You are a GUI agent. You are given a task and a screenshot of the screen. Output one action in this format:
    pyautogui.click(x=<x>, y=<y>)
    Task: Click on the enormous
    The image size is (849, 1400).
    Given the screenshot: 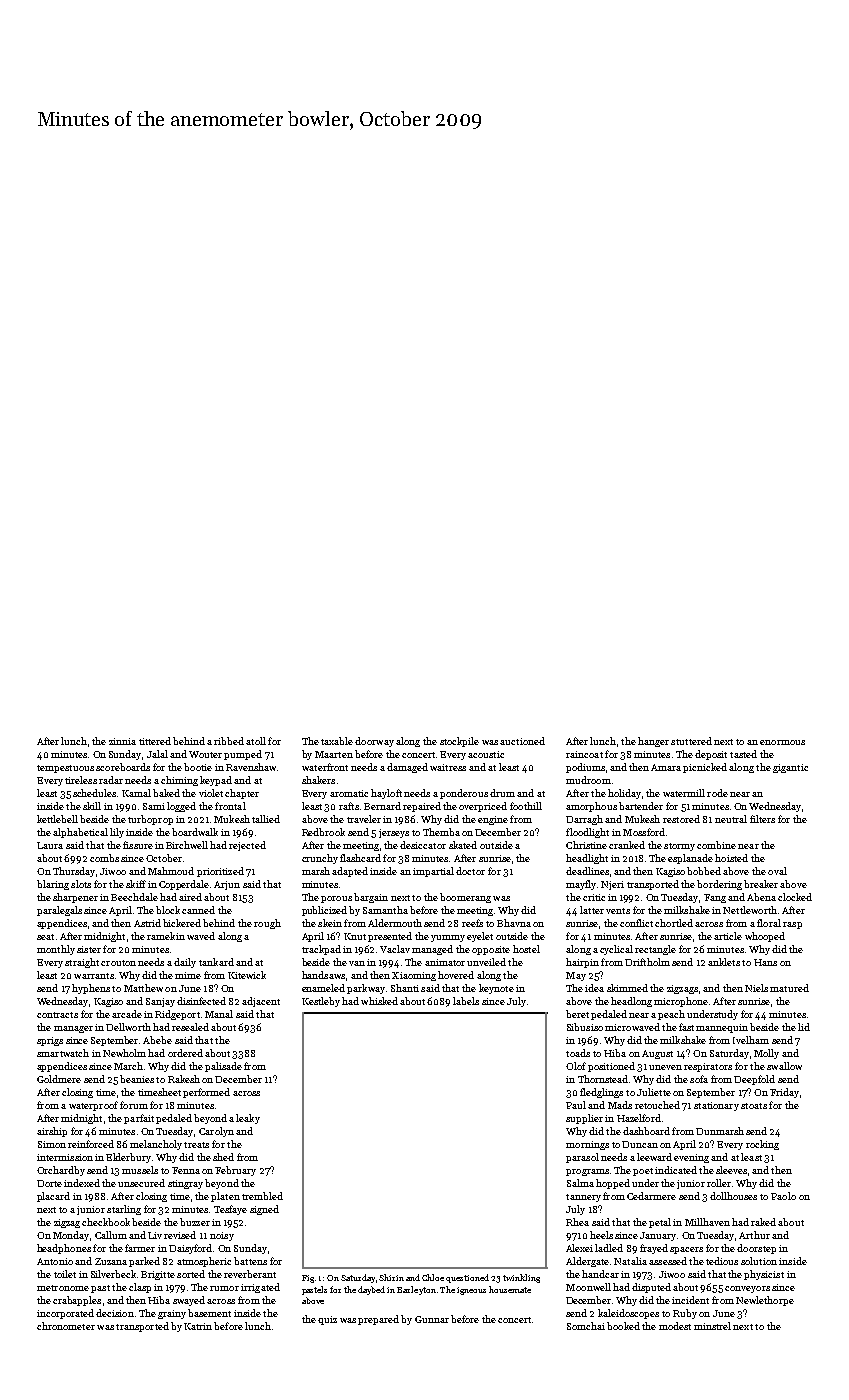 What is the action you would take?
    pyautogui.click(x=782, y=742)
